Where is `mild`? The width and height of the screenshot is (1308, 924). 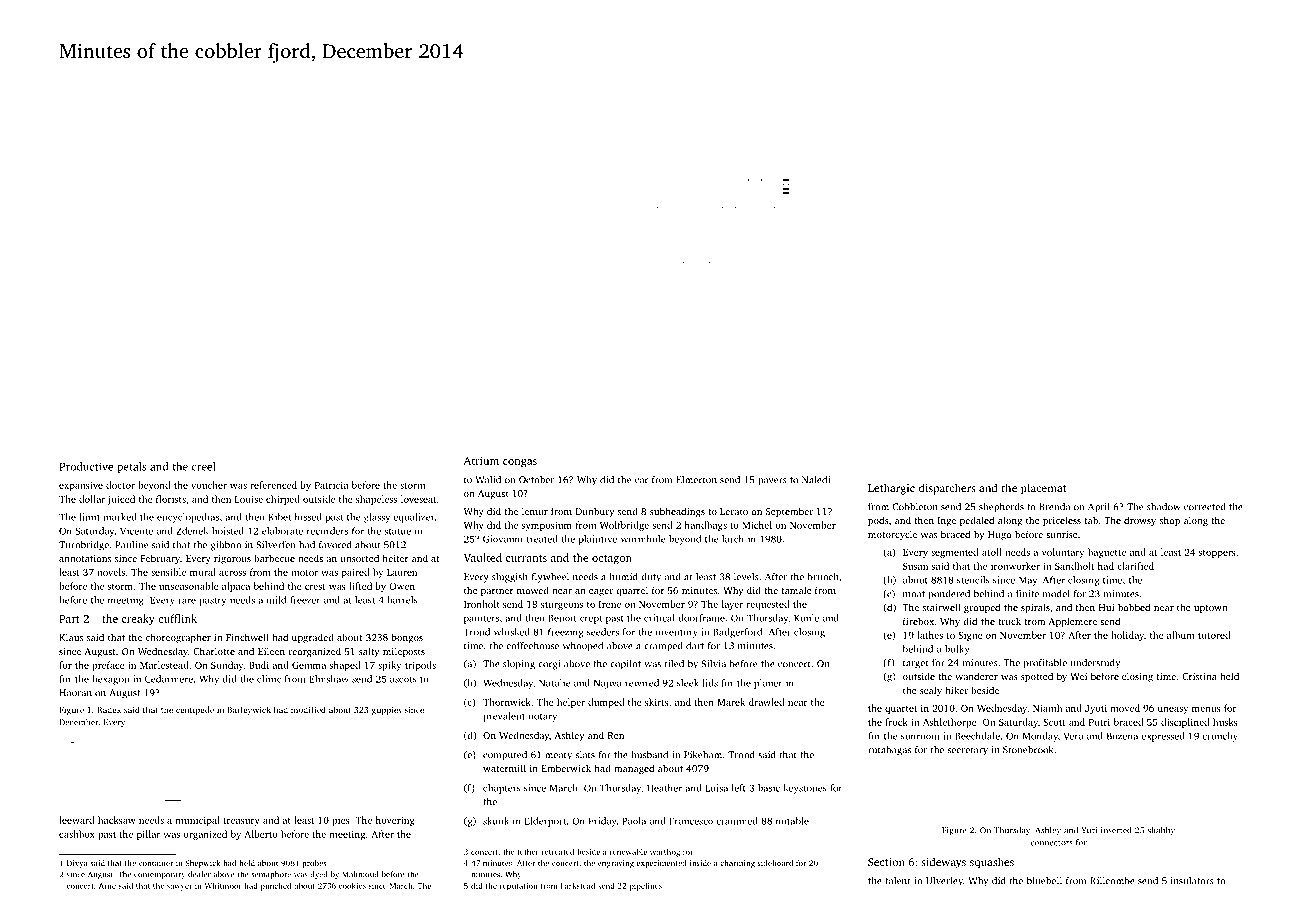
mild is located at coordinates (276, 600).
